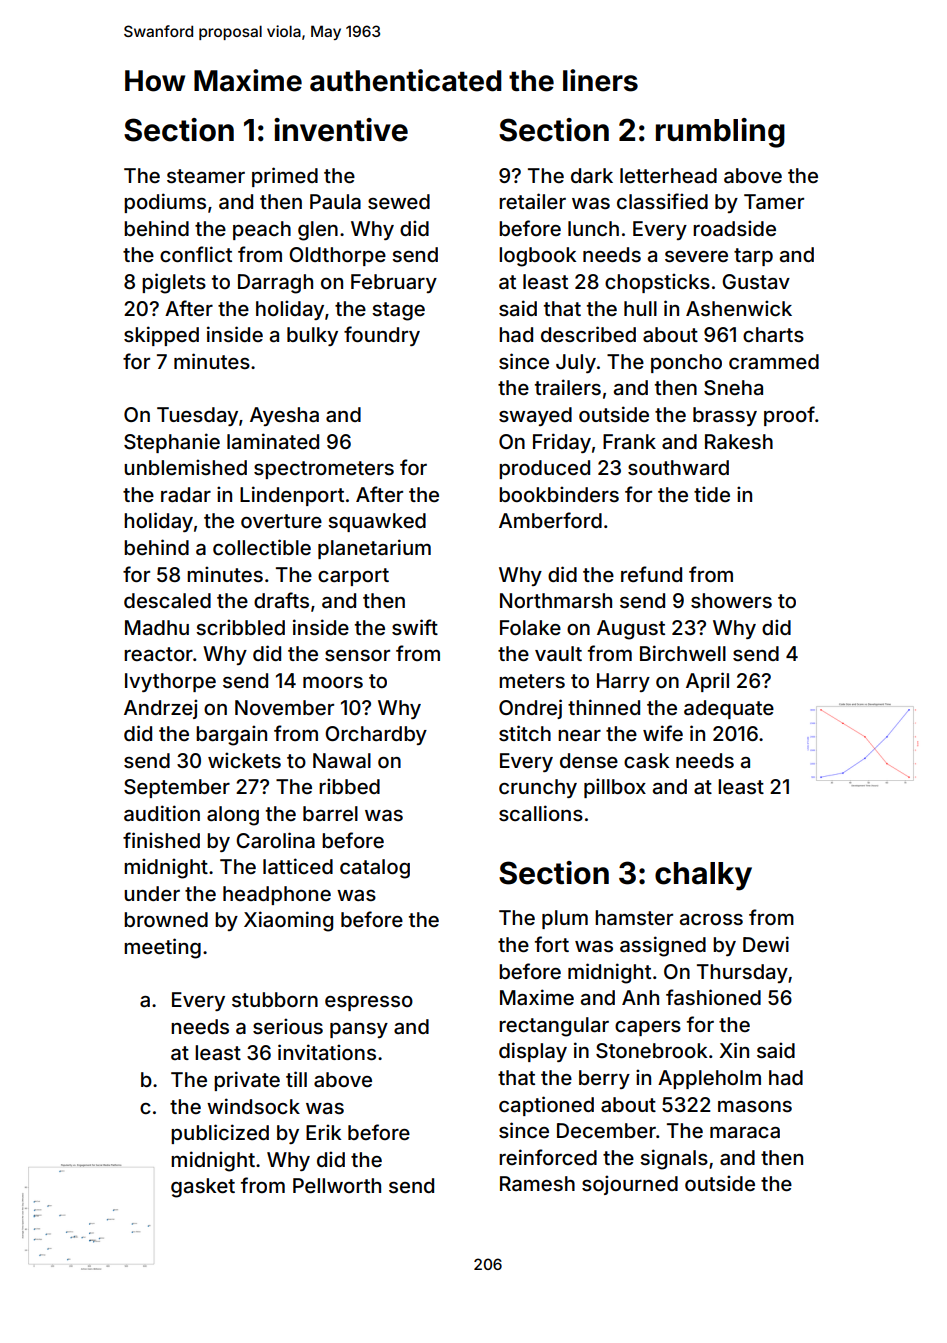 The width and height of the page is (947, 1343). Describe the element at coordinates (415, 627) in the page. I see `swift` at that location.
